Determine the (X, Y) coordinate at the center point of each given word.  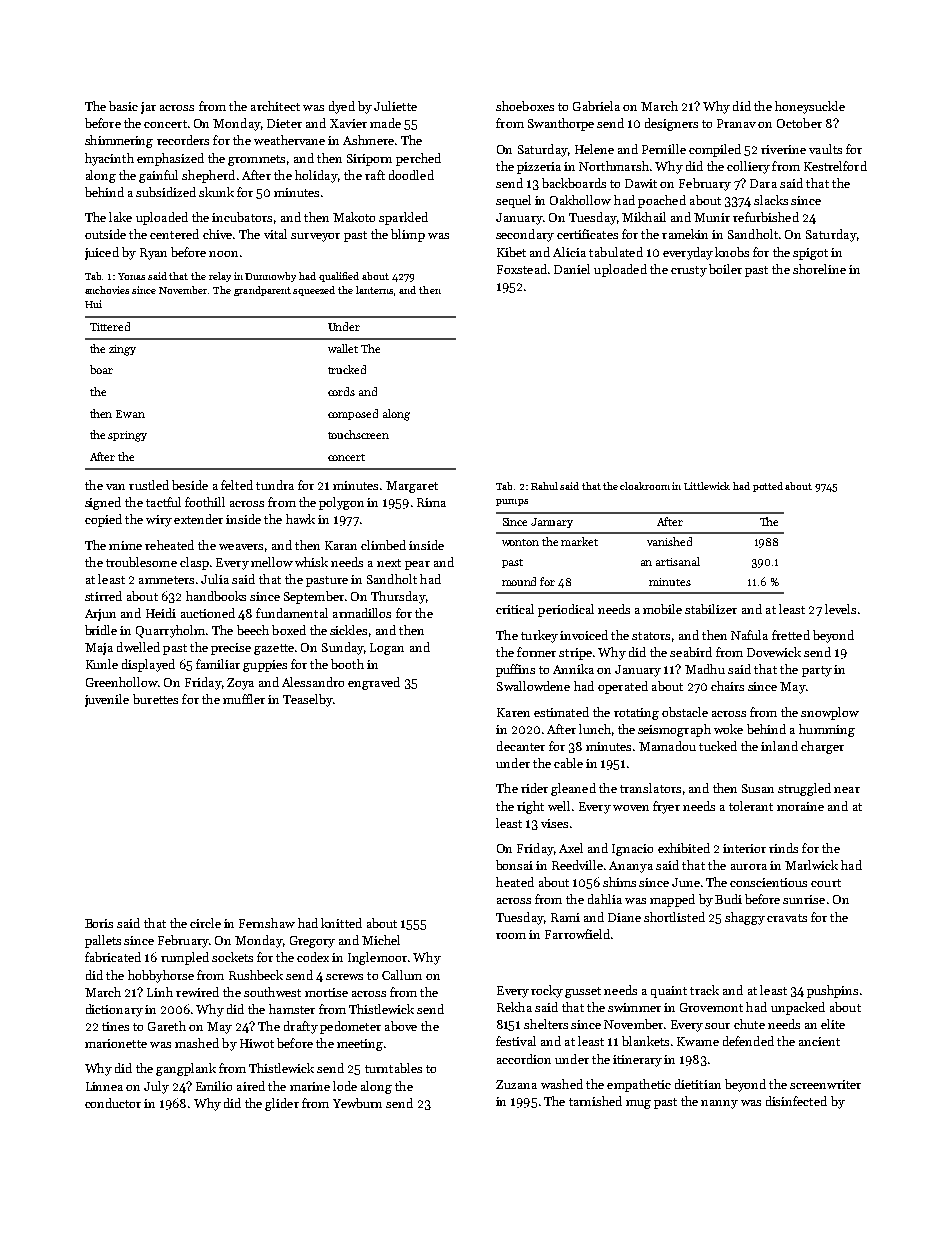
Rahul (544, 486)
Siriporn (369, 160)
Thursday (398, 597)
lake (120, 217)
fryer (666, 807)
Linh (160, 992)
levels (840, 609)
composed (353, 414)
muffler (244, 699)
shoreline (819, 269)
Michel (381, 940)
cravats (787, 918)
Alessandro (313, 682)
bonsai (514, 865)
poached (662, 201)
